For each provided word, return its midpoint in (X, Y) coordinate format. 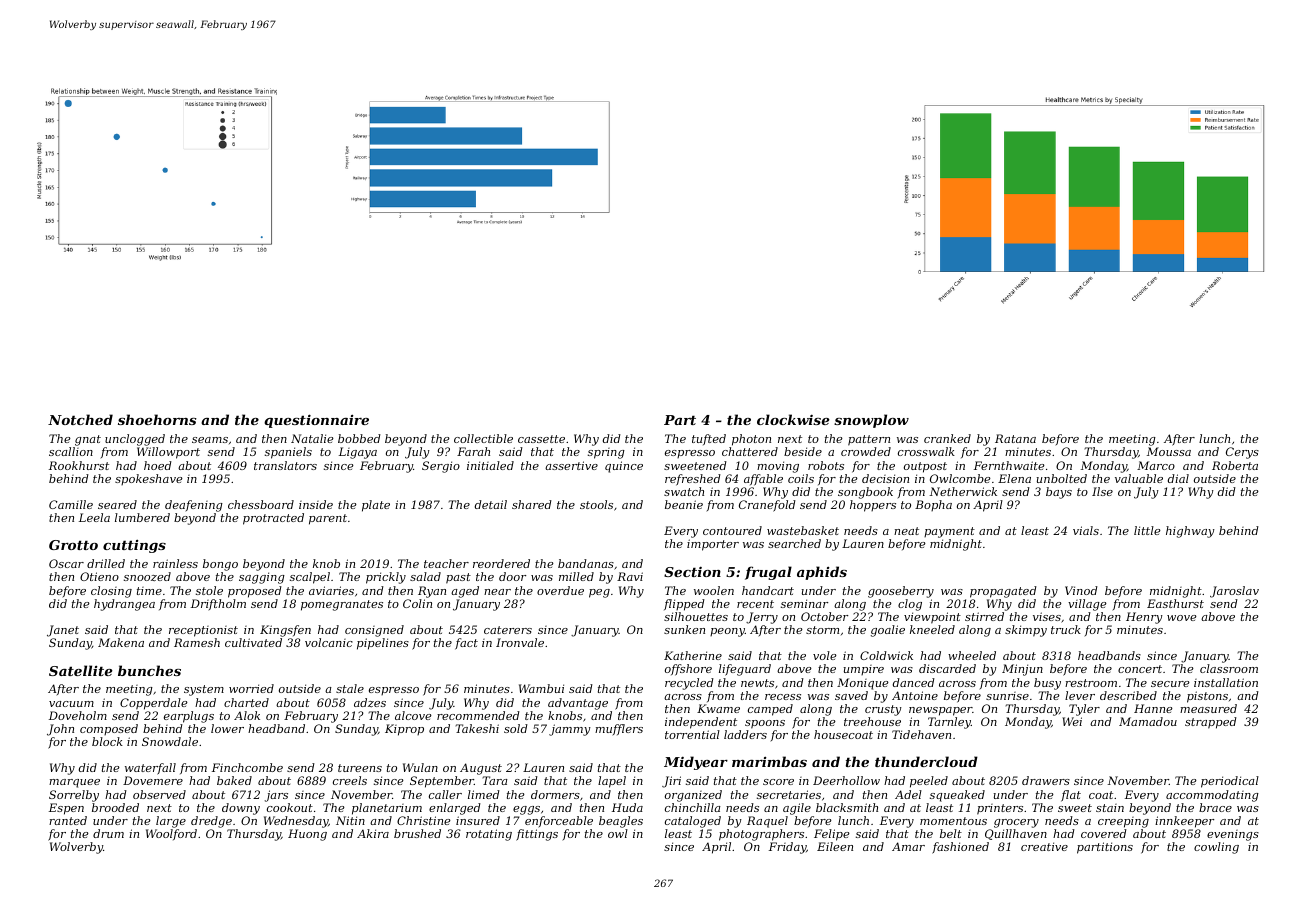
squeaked (957, 796)
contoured (732, 530)
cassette (541, 439)
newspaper (940, 711)
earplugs (189, 717)
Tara (495, 780)
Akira (373, 833)
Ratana (1015, 438)
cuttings (134, 546)
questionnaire (316, 421)
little (1147, 530)
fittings (537, 835)
